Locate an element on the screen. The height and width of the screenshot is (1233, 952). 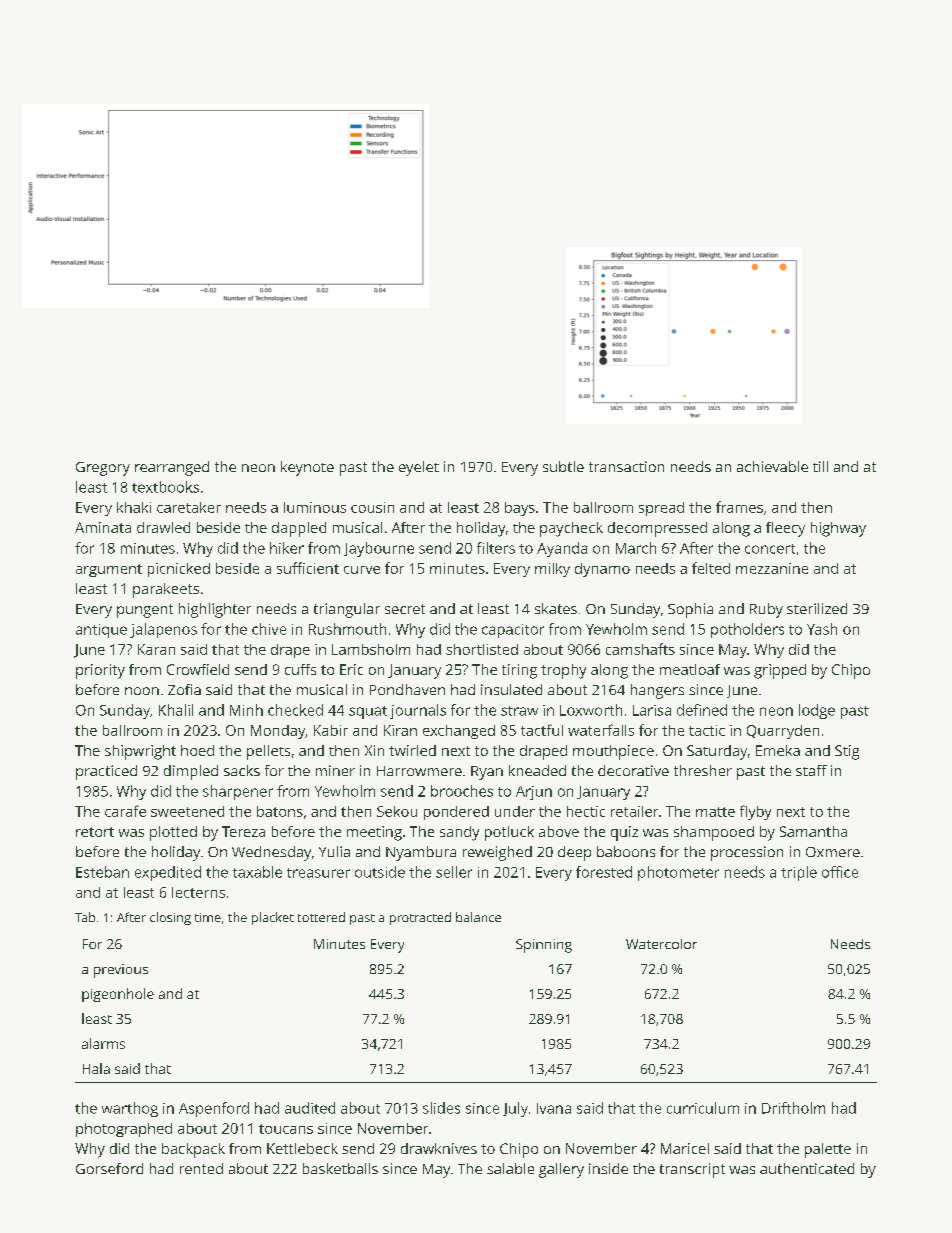
hectic is located at coordinates (586, 811).
